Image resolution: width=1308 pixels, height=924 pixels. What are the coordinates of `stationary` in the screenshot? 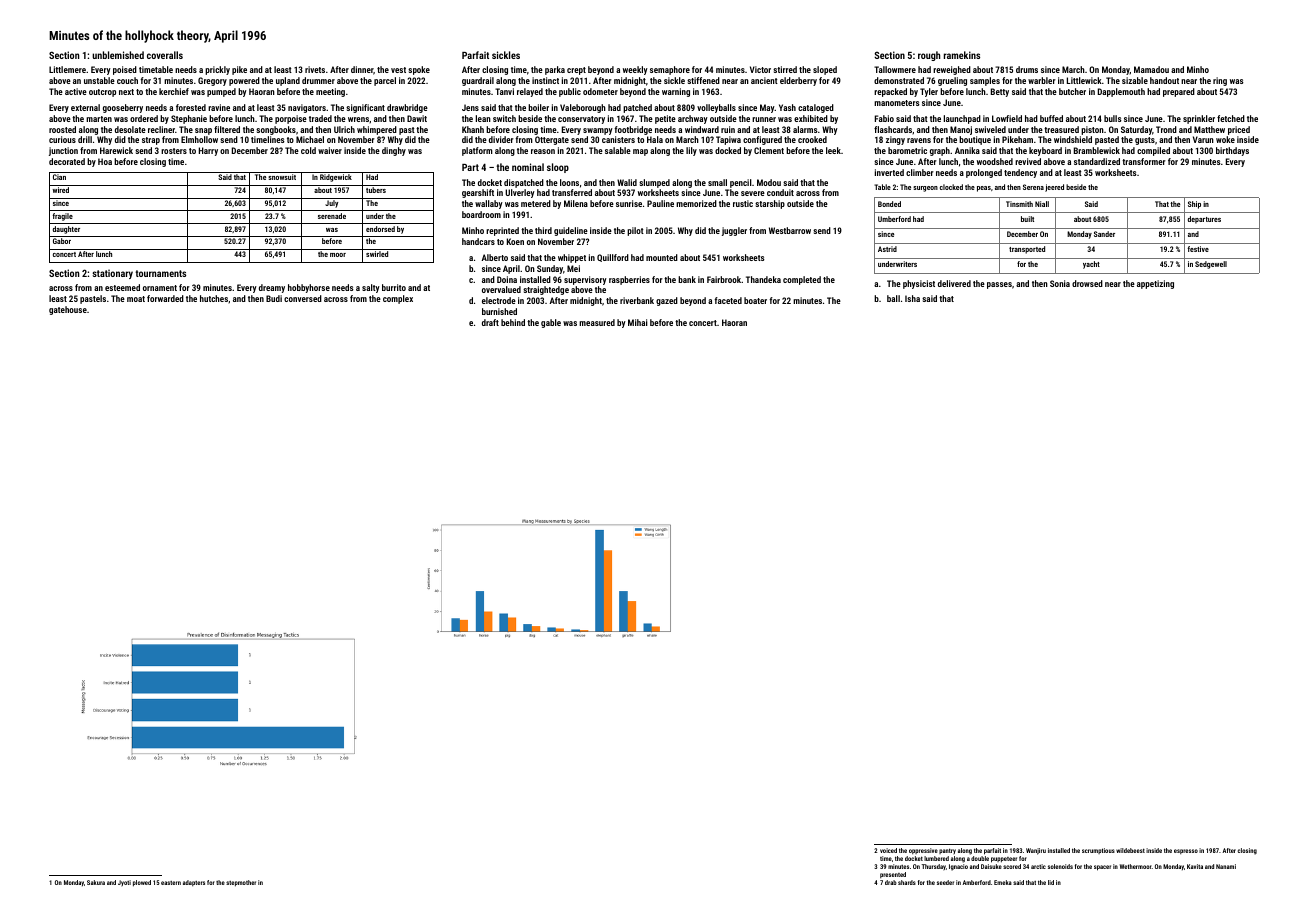 It's located at (112, 274).
